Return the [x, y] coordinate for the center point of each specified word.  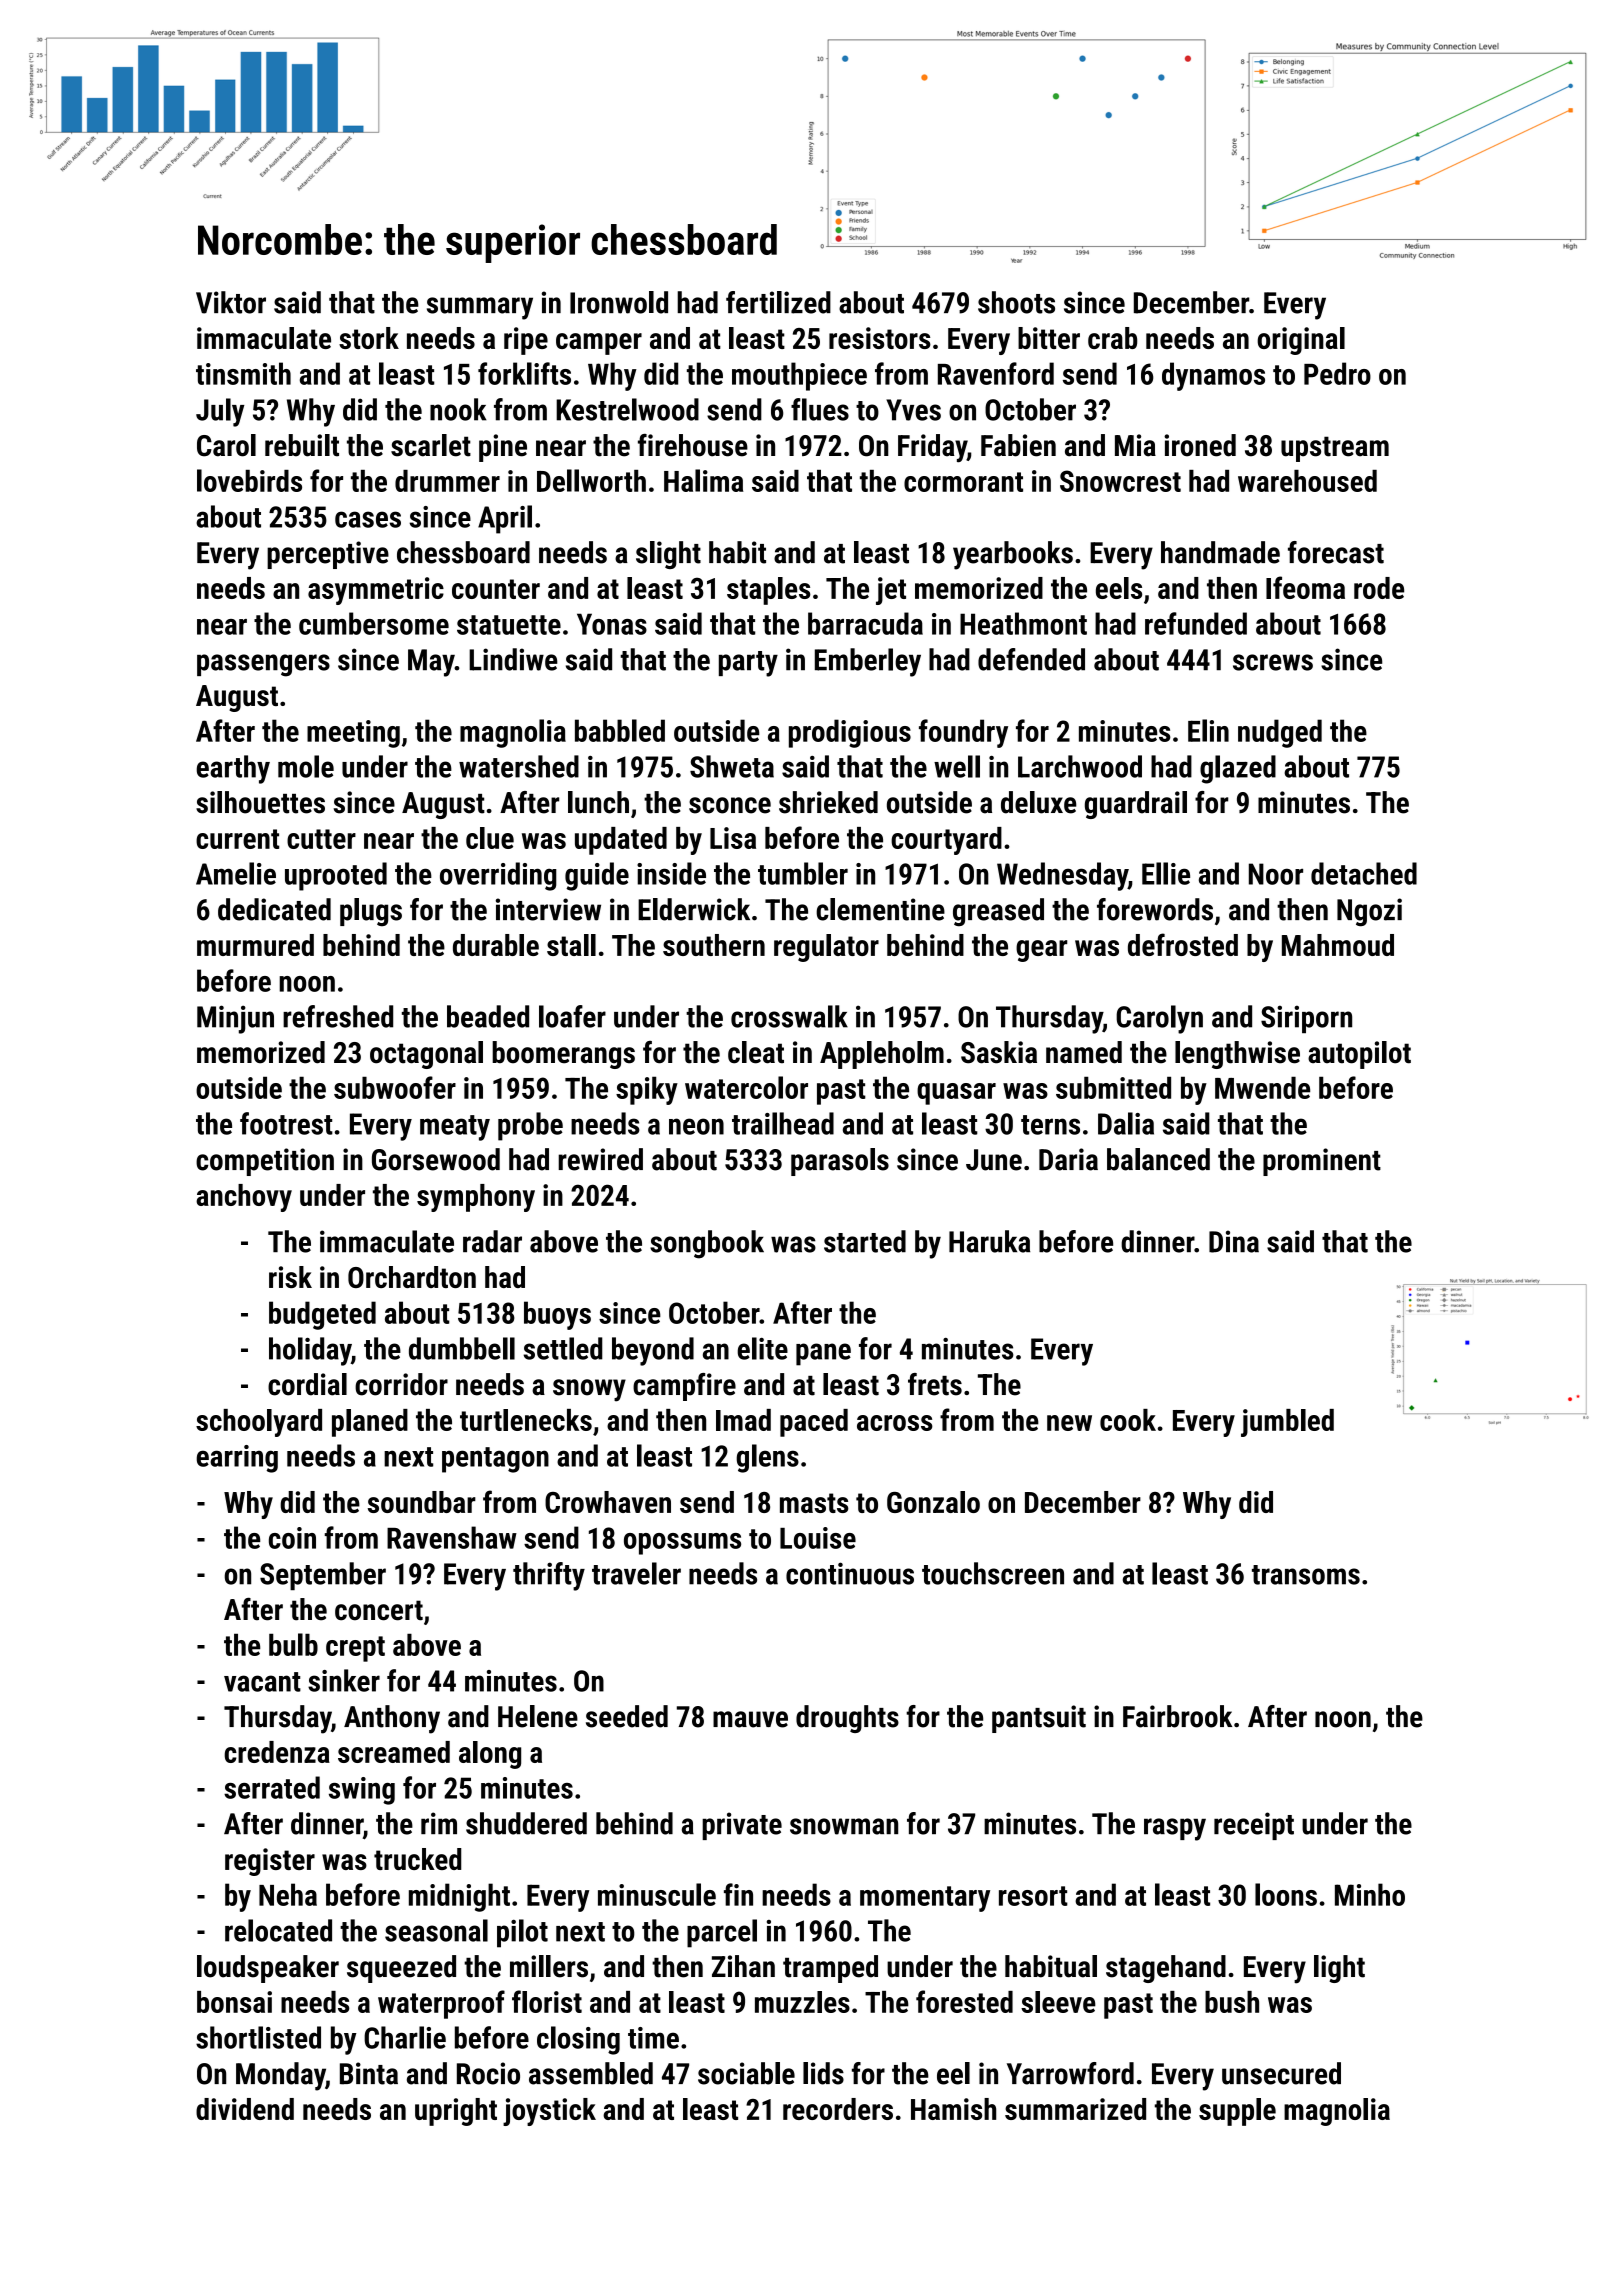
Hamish [953, 2109]
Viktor [231, 302]
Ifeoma [1305, 587]
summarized [1075, 2109]
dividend [245, 2109]
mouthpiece [799, 376]
